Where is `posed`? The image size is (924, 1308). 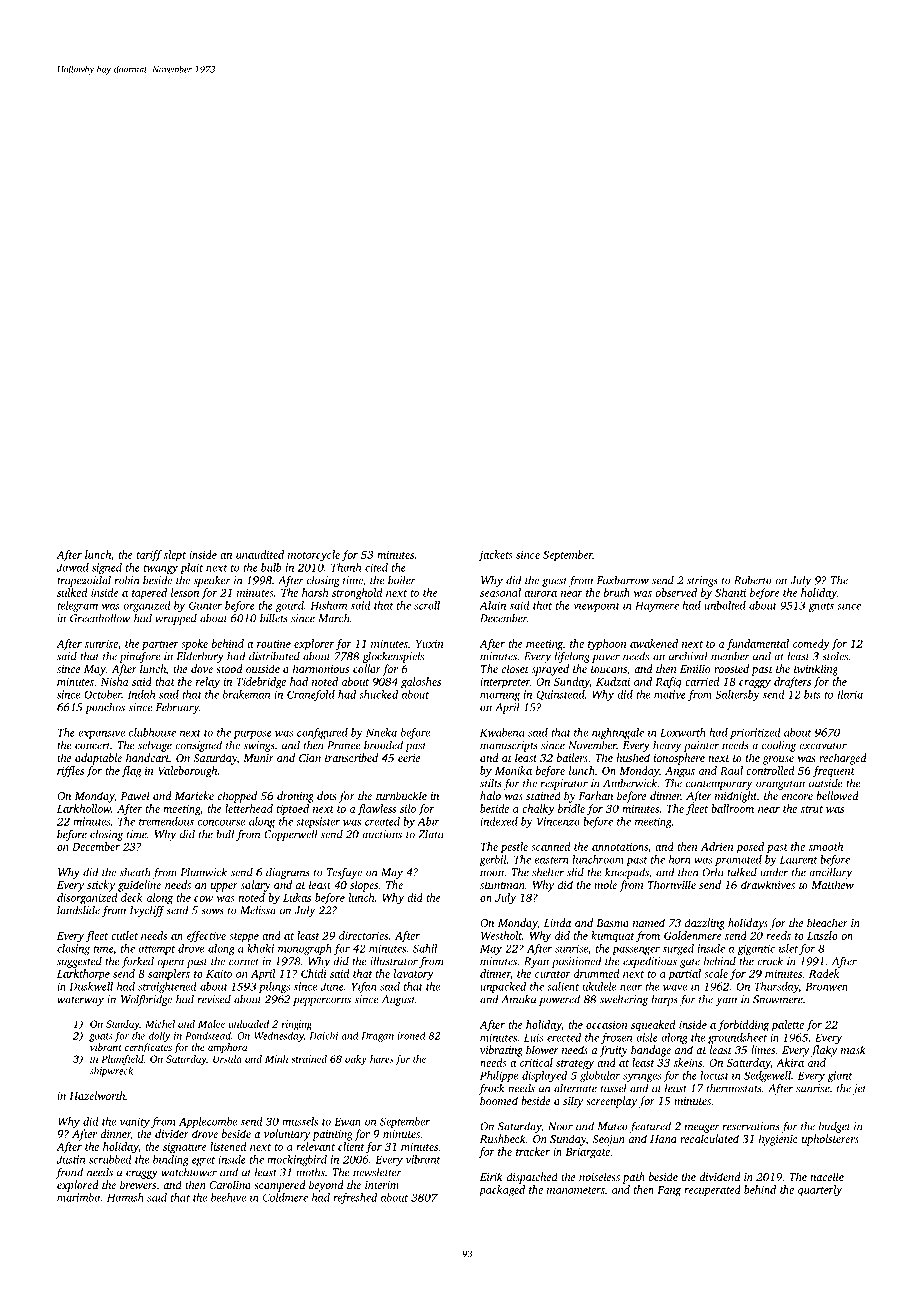 posed is located at coordinates (750, 848).
